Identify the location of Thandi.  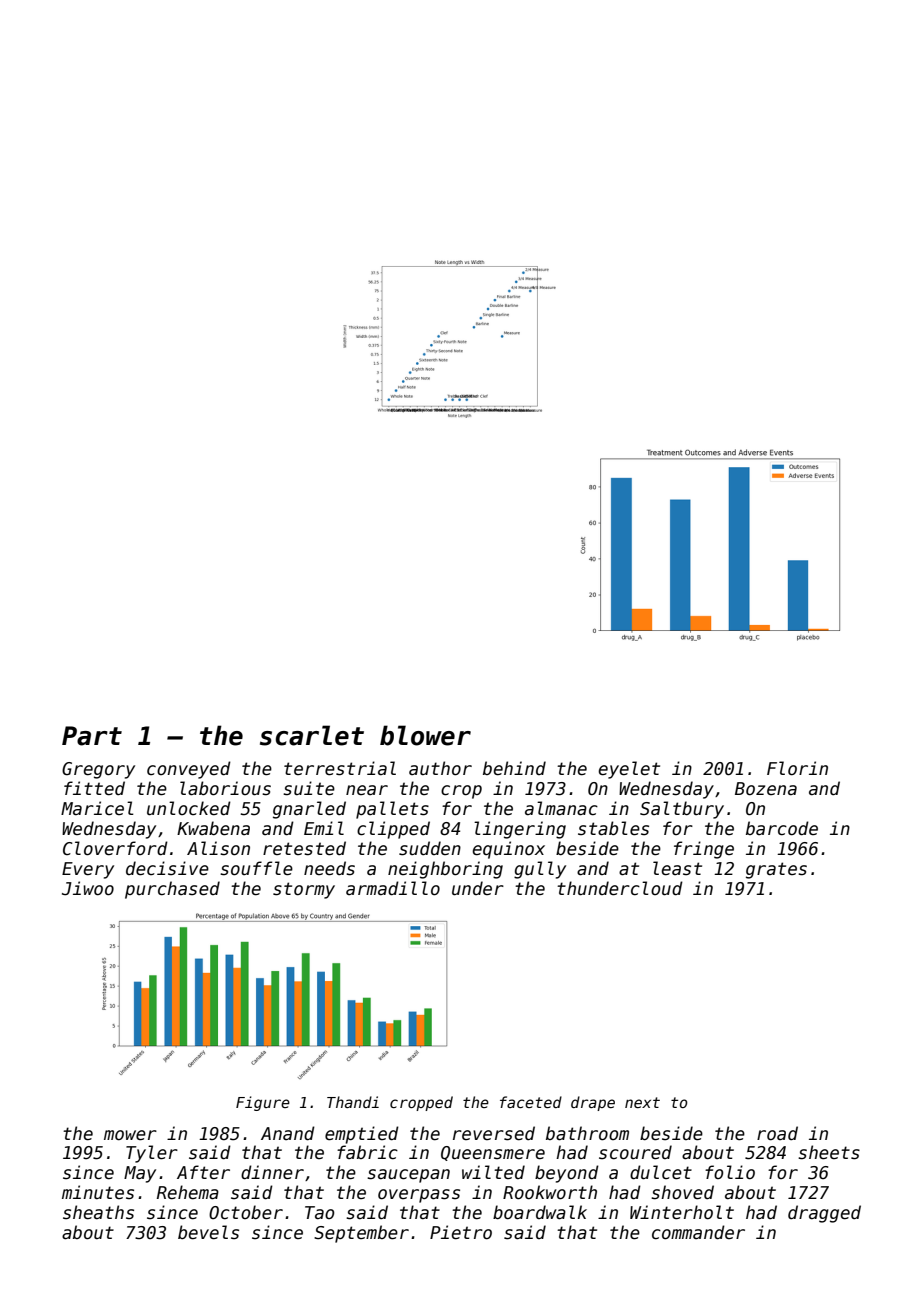
(353, 1102).
